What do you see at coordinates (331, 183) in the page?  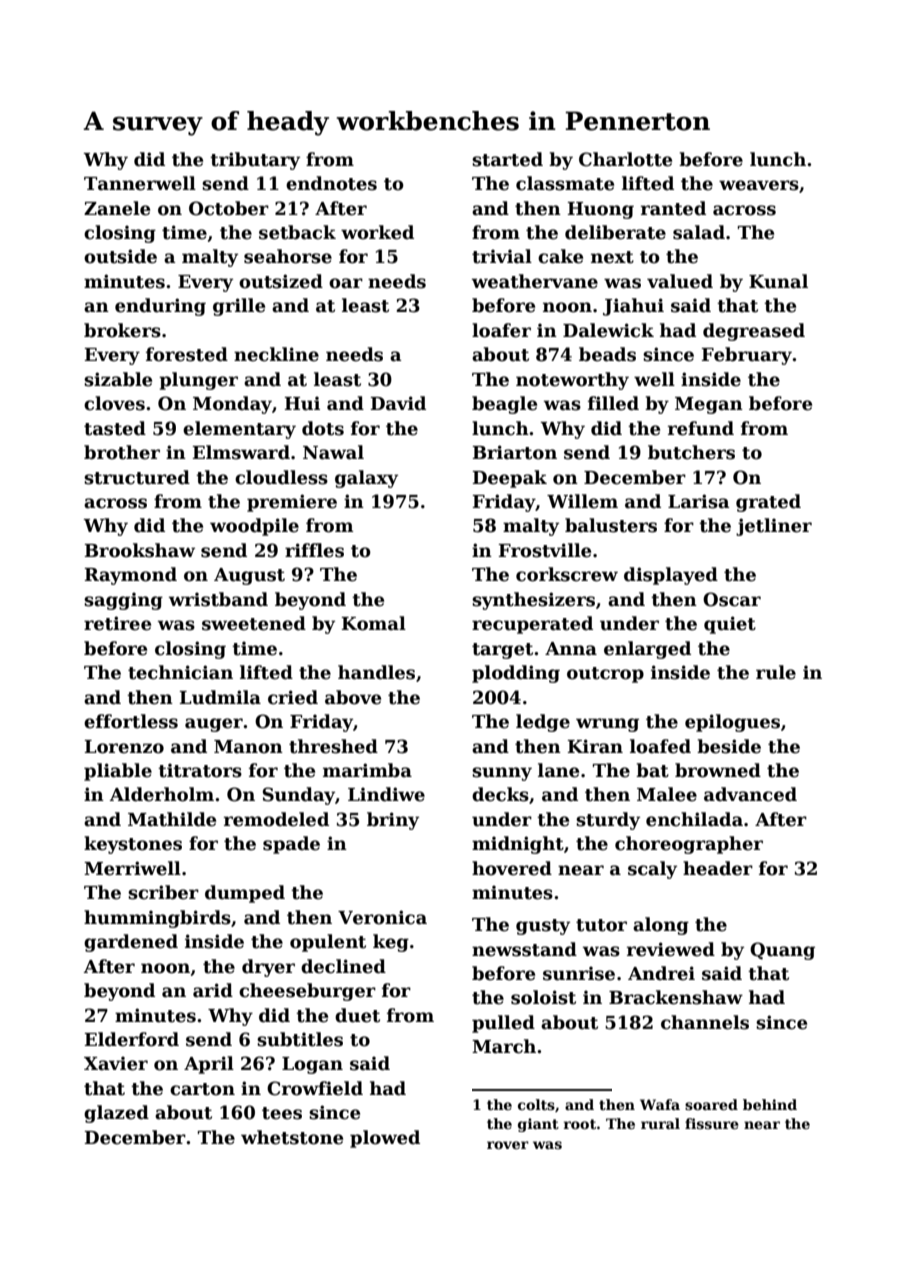 I see `endnotes` at bounding box center [331, 183].
